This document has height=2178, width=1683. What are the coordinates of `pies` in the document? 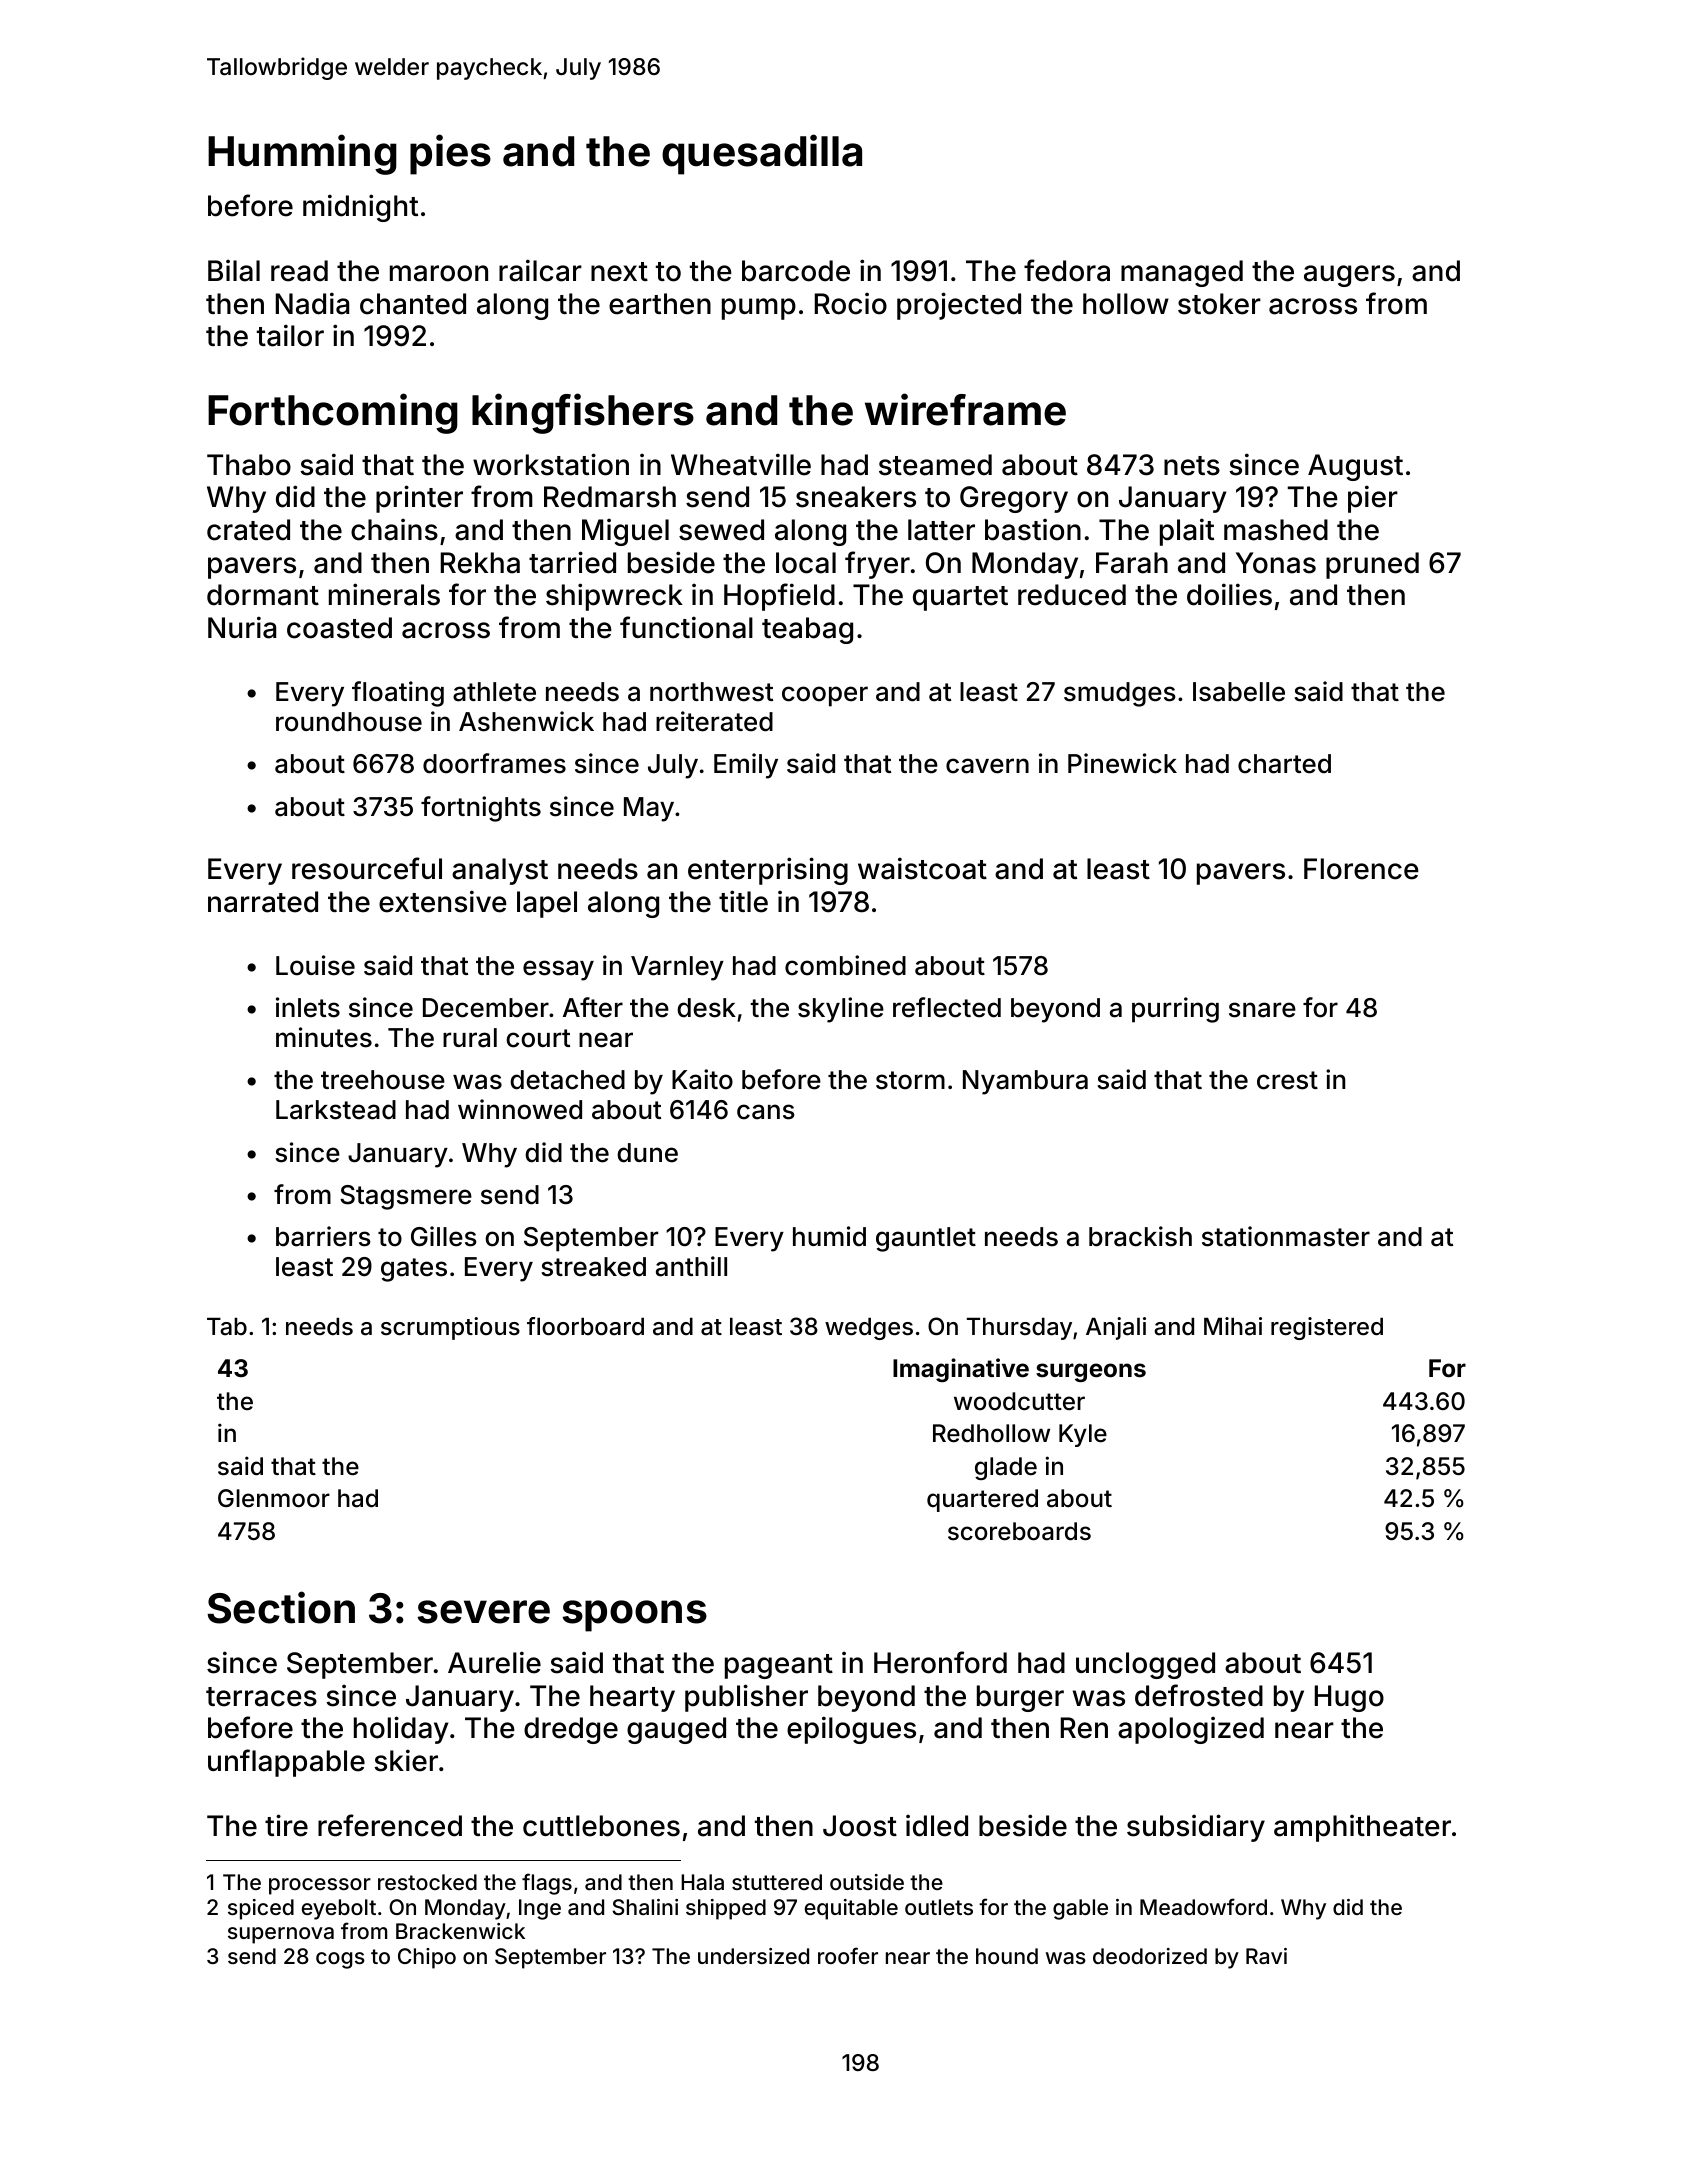 It's located at (450, 154).
